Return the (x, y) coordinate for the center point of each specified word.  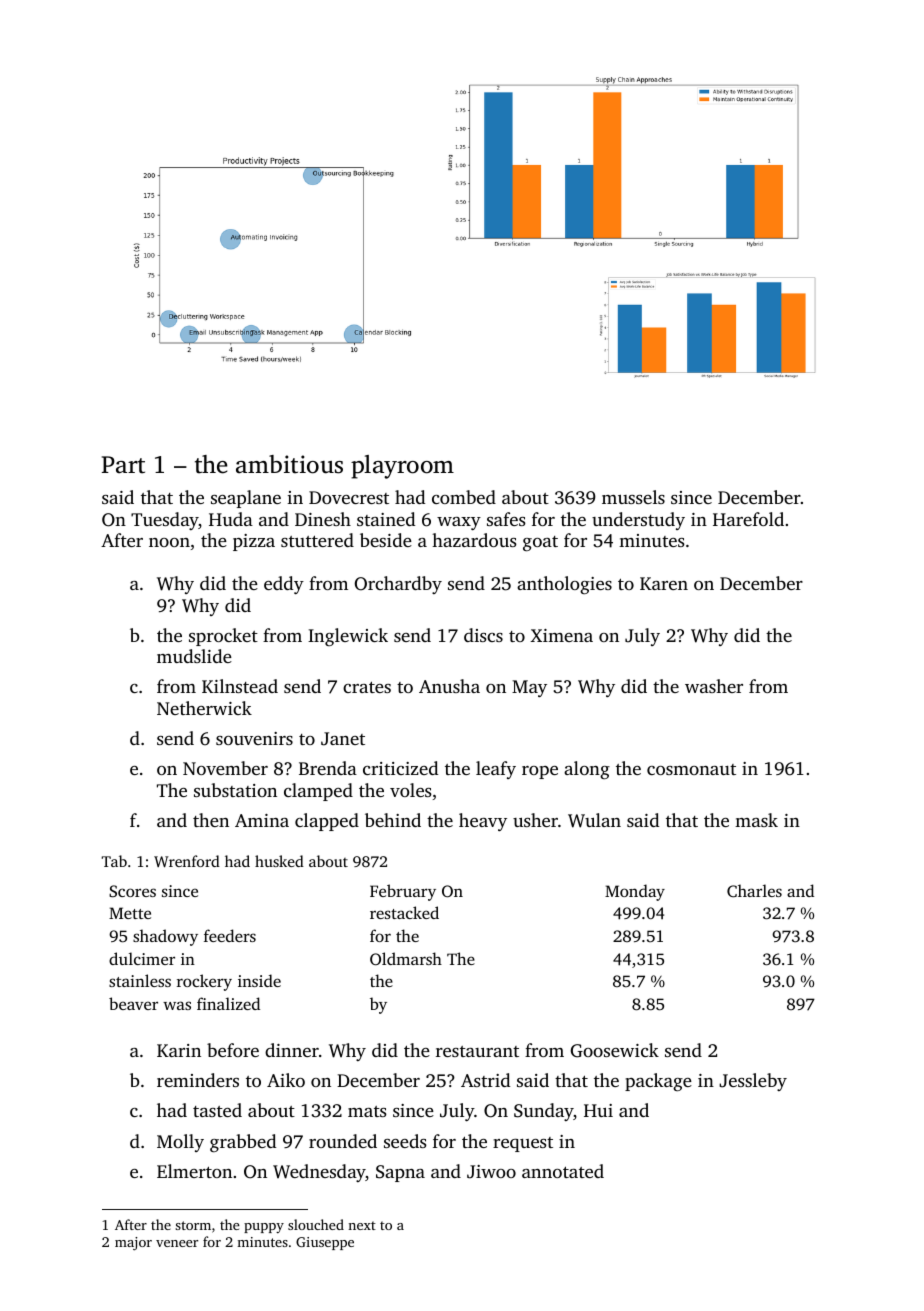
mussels (633, 497)
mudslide (194, 656)
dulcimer (142, 958)
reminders (198, 1080)
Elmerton (194, 1171)
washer (714, 686)
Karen (664, 583)
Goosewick (615, 1050)
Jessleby (753, 1082)
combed (464, 497)
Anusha (449, 686)
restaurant (477, 1051)
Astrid (485, 1080)
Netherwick (204, 708)
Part (123, 465)
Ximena (561, 635)
